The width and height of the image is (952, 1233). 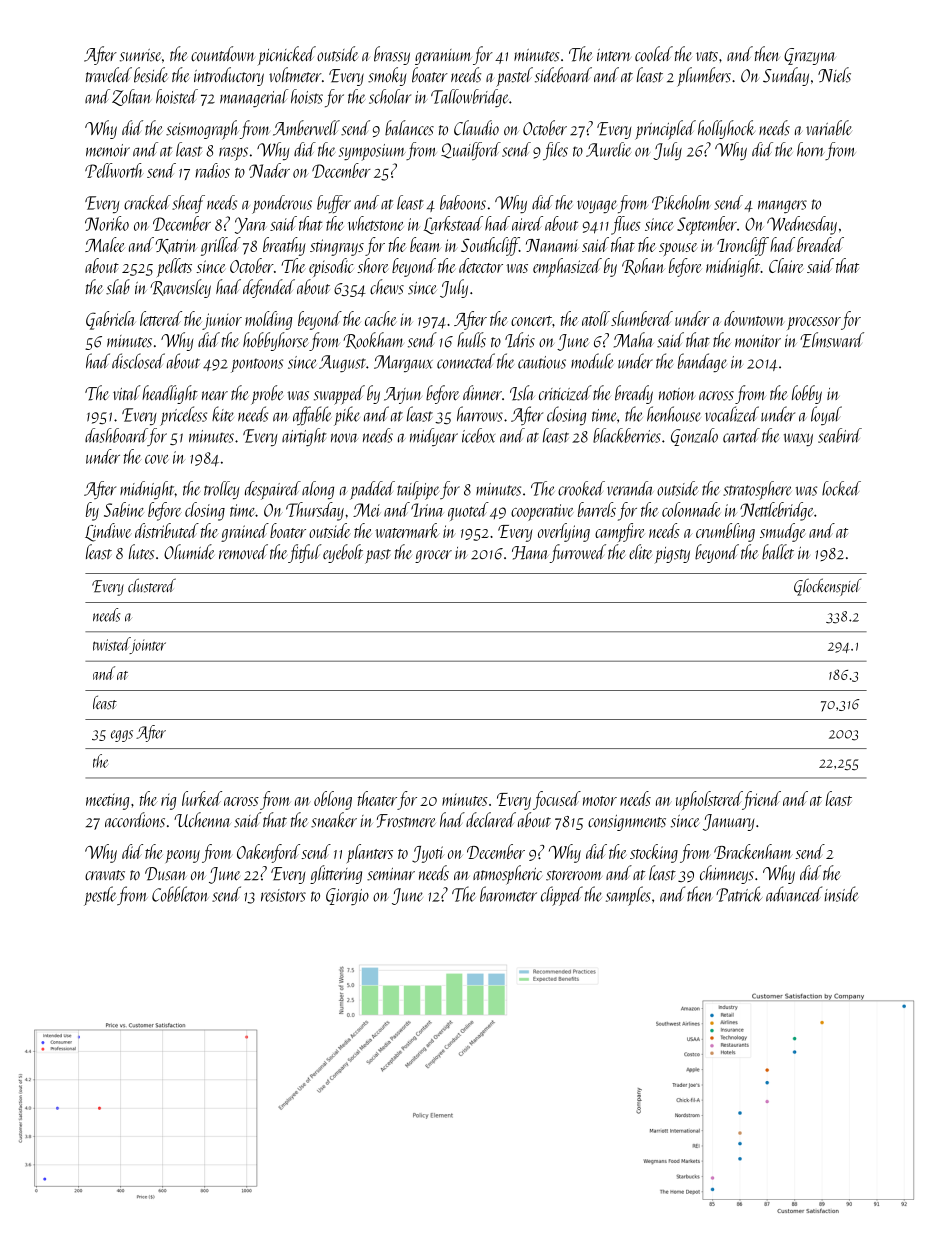 What do you see at coordinates (283, 895) in the image?
I see `resistors` at bounding box center [283, 895].
